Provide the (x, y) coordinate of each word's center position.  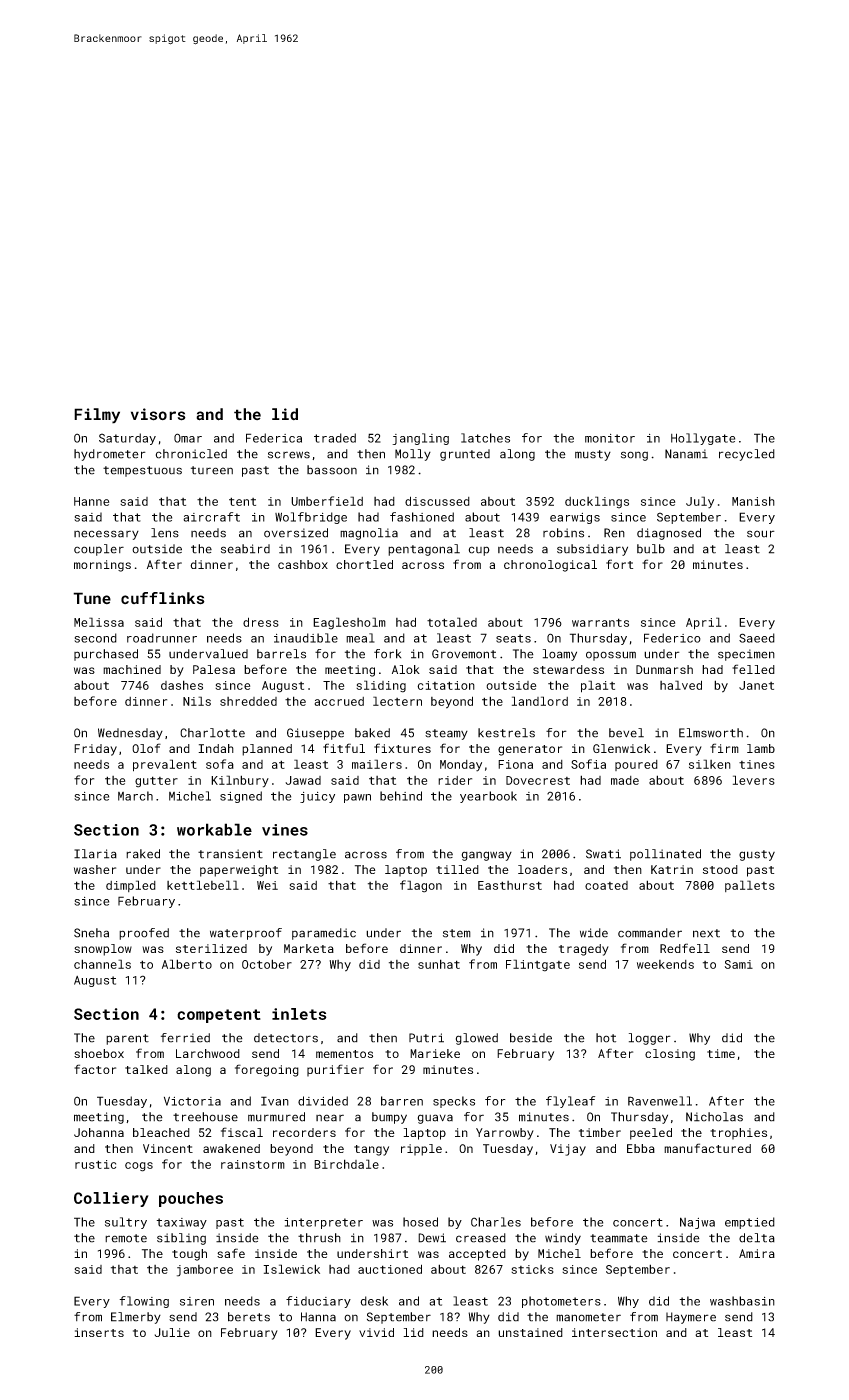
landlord (540, 701)
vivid (376, 1332)
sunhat (439, 964)
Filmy (97, 416)
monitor (610, 438)
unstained (530, 1332)
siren (197, 1301)
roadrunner (162, 638)
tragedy (584, 950)
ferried (185, 1038)
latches (485, 438)
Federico (672, 638)
